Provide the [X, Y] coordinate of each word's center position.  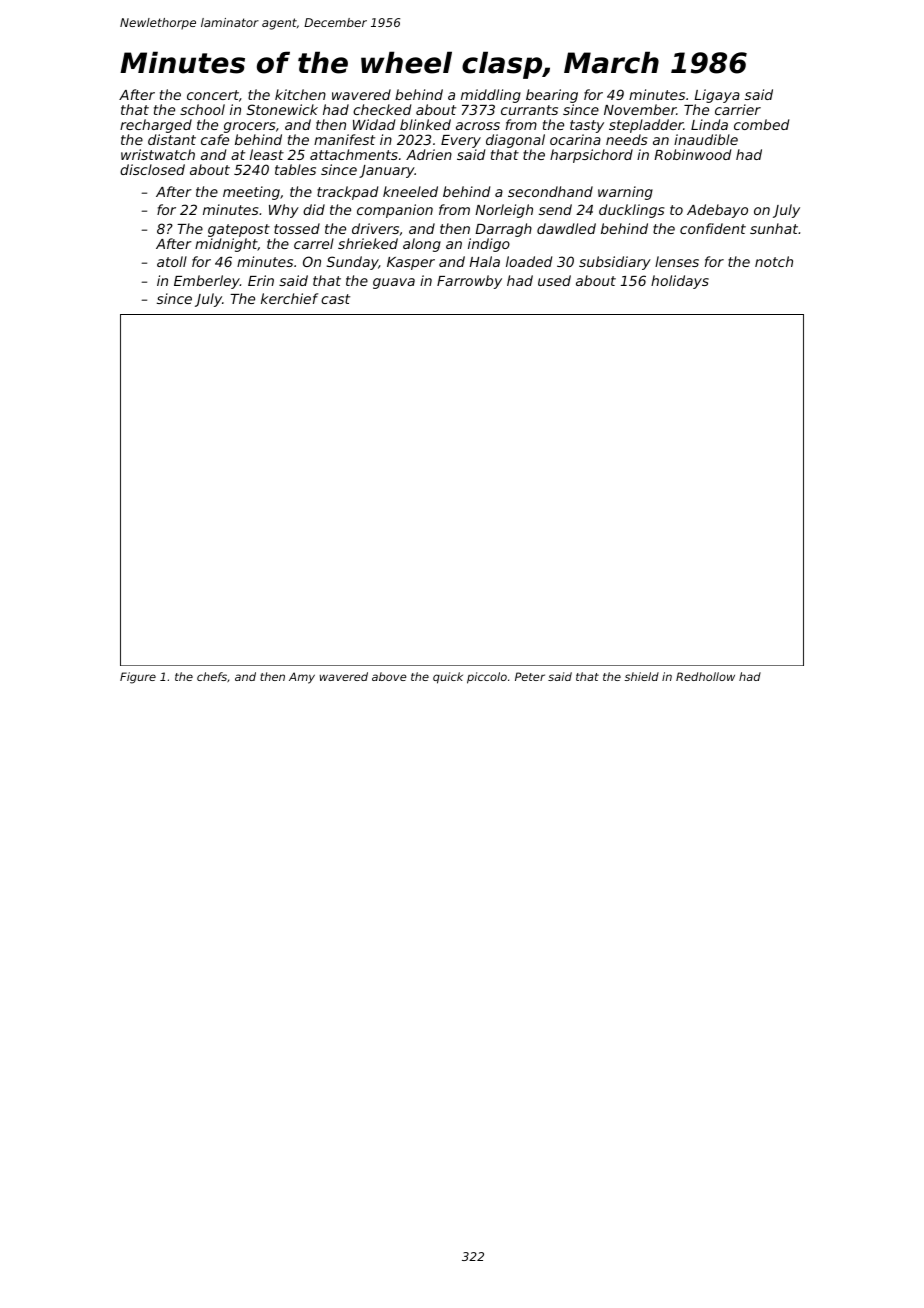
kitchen [300, 94]
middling [491, 97]
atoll [172, 261]
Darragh [503, 230]
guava [394, 283]
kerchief [289, 298]
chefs [212, 676]
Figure [138, 678]
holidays [680, 282]
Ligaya [717, 97]
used [554, 280]
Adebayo [717, 211]
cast [335, 299]
